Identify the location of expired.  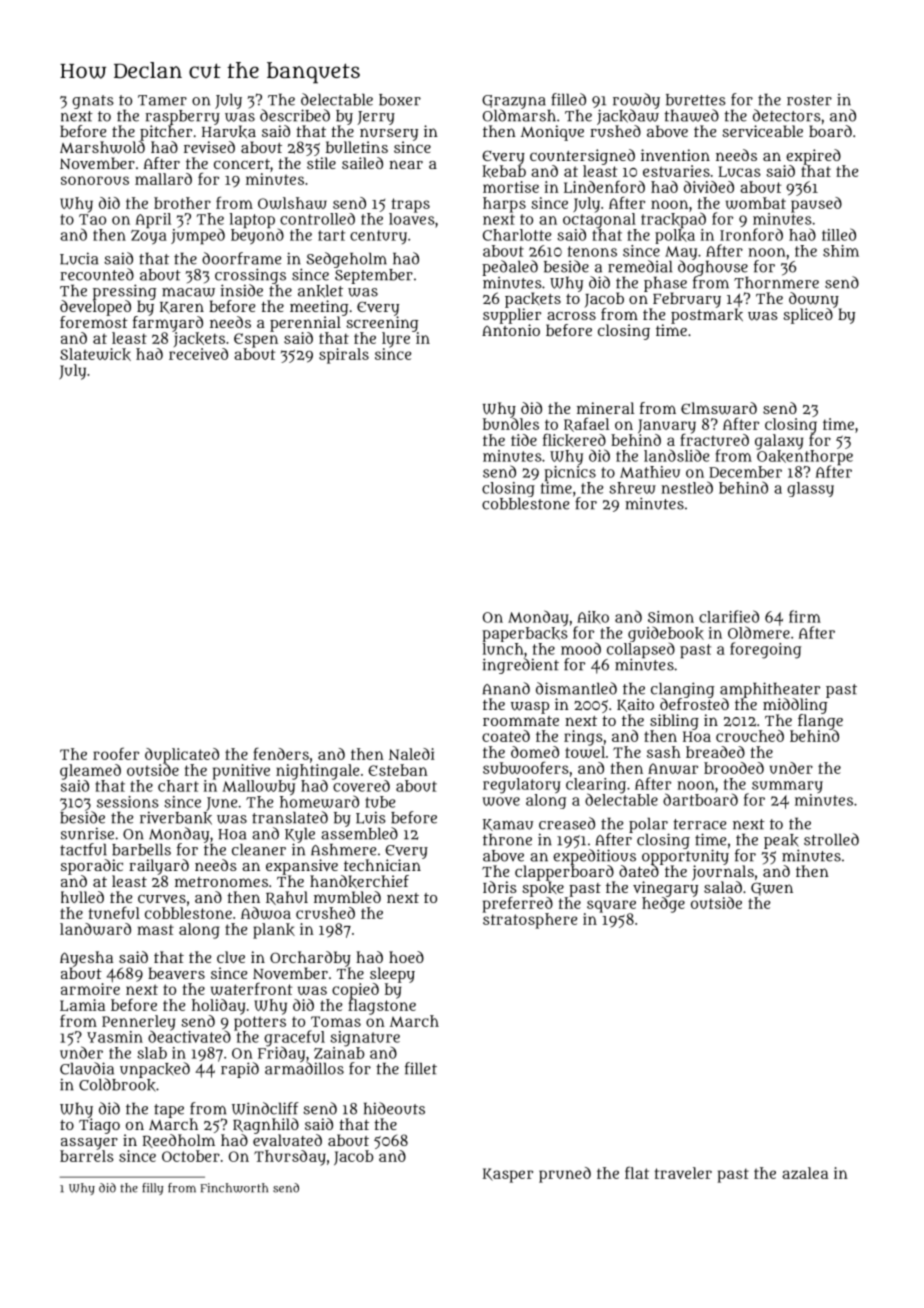
(813, 157).
